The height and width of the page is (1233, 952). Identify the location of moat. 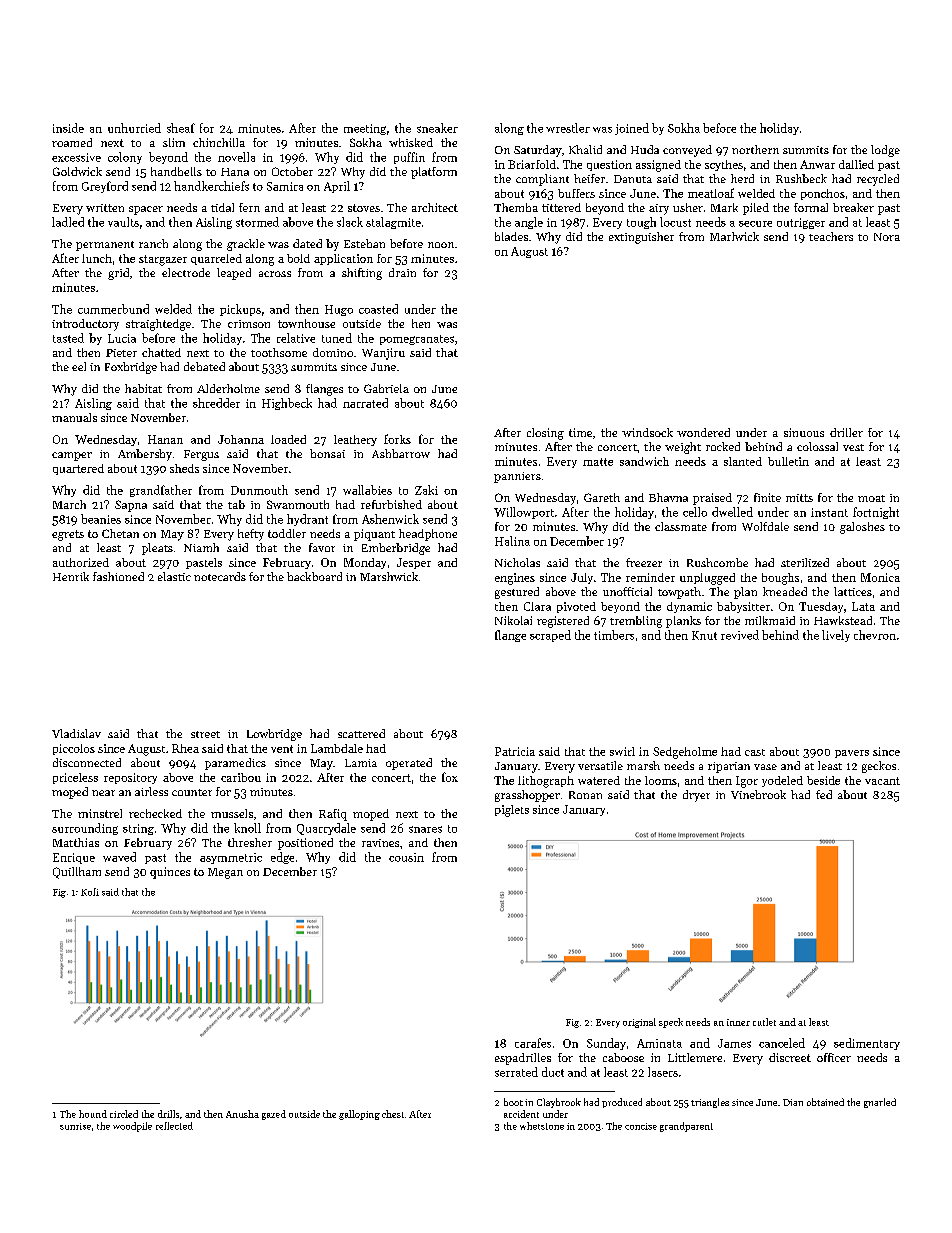
(871, 498).
